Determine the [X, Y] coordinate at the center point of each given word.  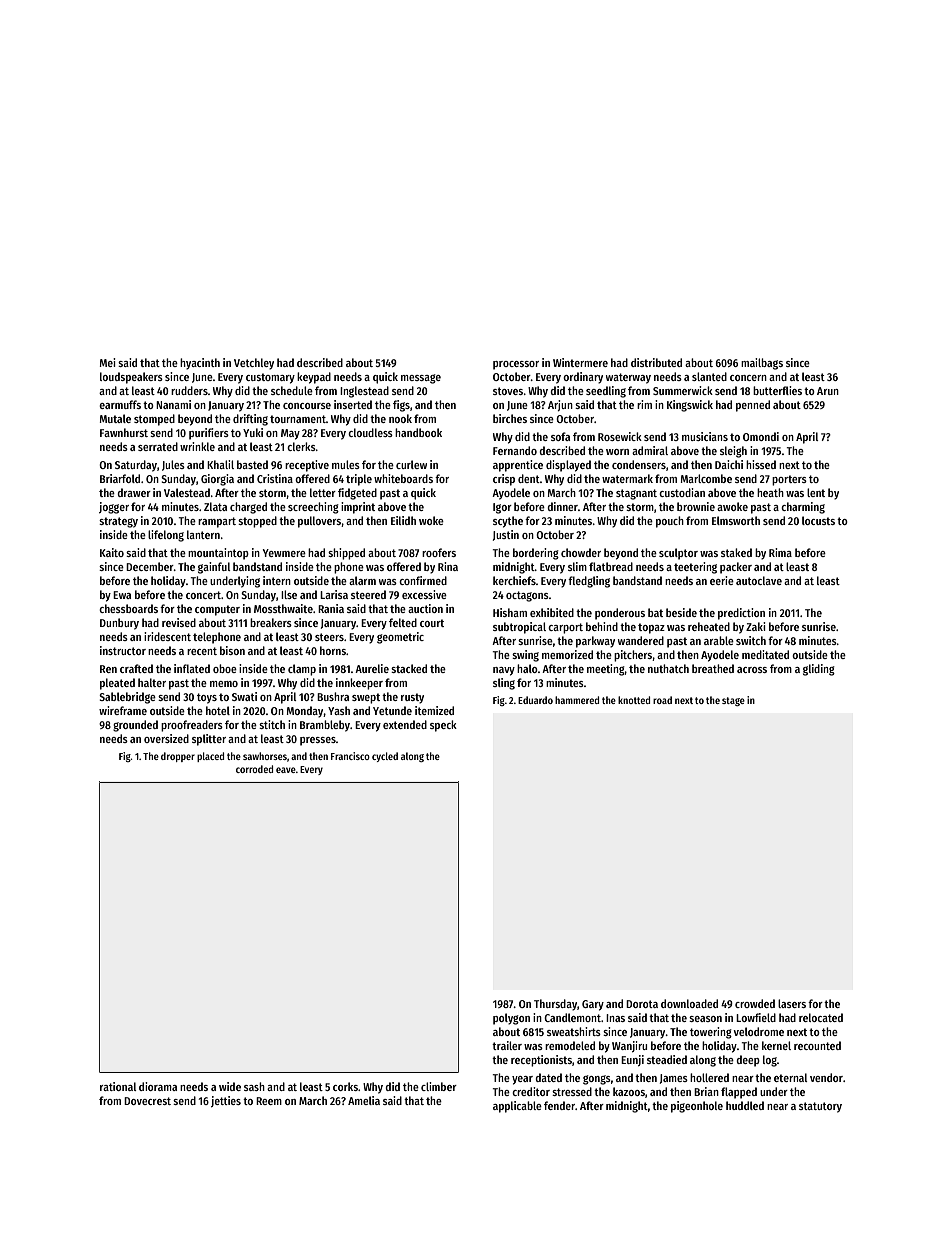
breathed [713, 668]
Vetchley [254, 364]
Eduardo [535, 700]
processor [516, 365]
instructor [123, 650]
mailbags [762, 364]
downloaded [689, 1003]
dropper [178, 757]
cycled [385, 757]
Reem [269, 1101]
